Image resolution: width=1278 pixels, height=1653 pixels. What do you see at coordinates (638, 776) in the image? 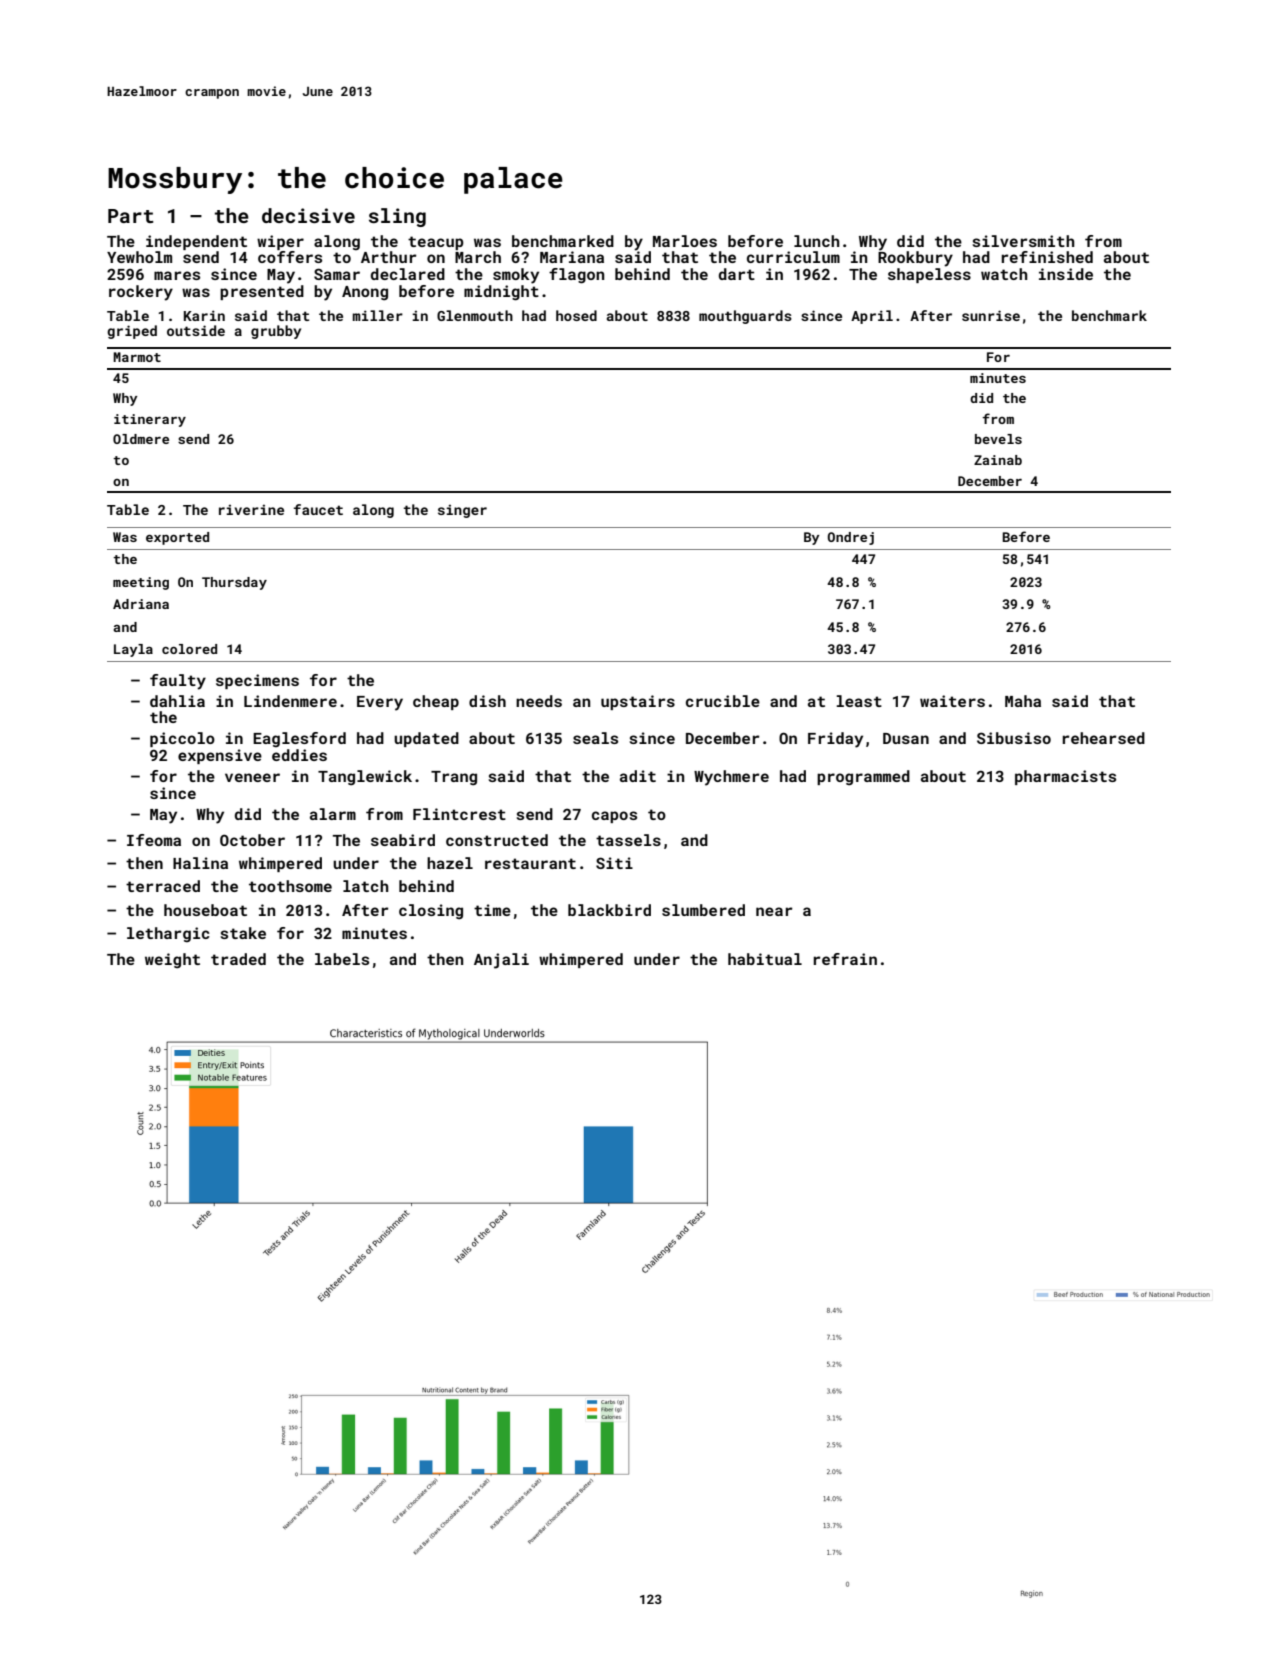
I see `adit` at bounding box center [638, 776].
